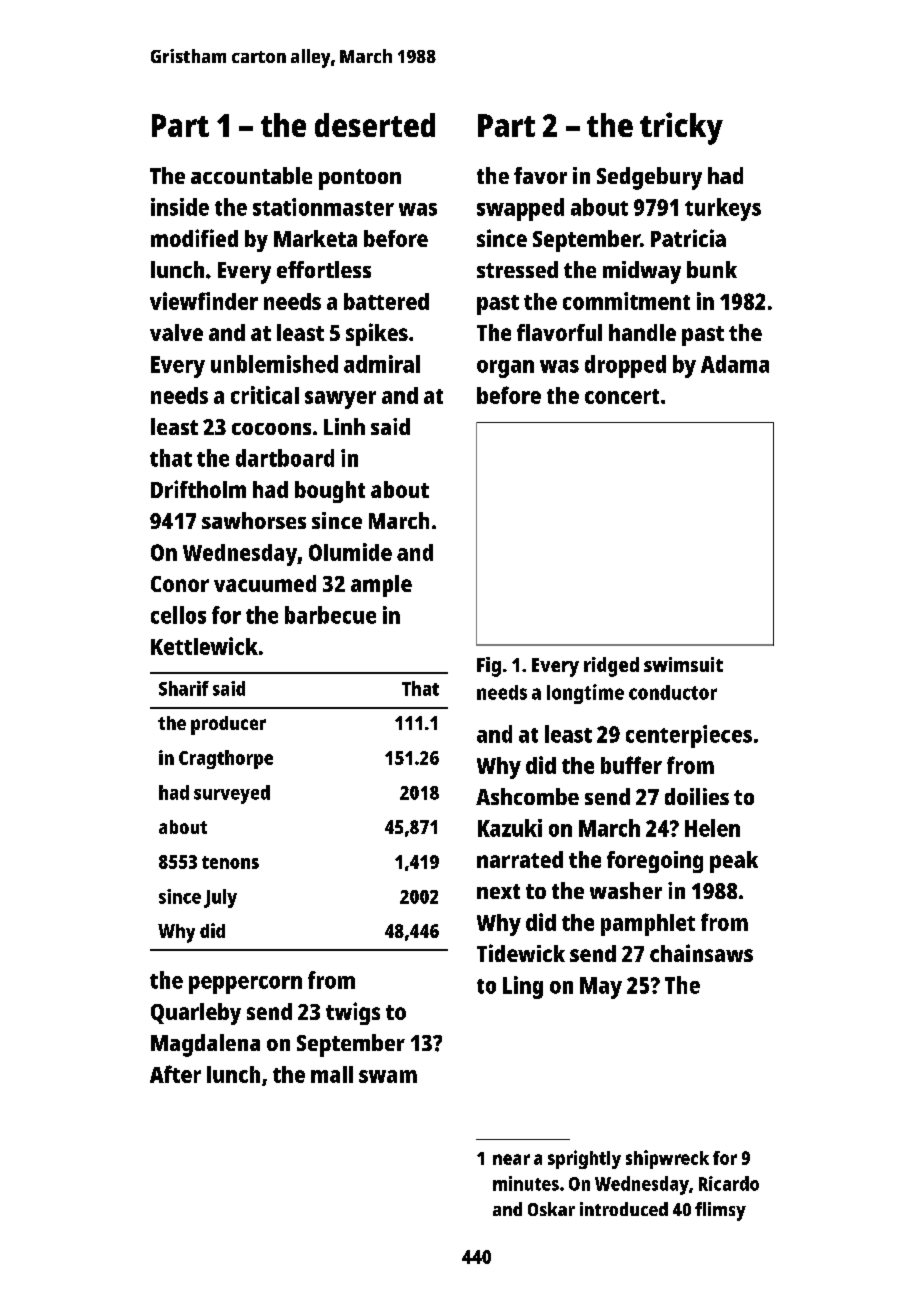 This screenshot has height=1311, width=924. I want to click on stressed, so click(517, 269).
